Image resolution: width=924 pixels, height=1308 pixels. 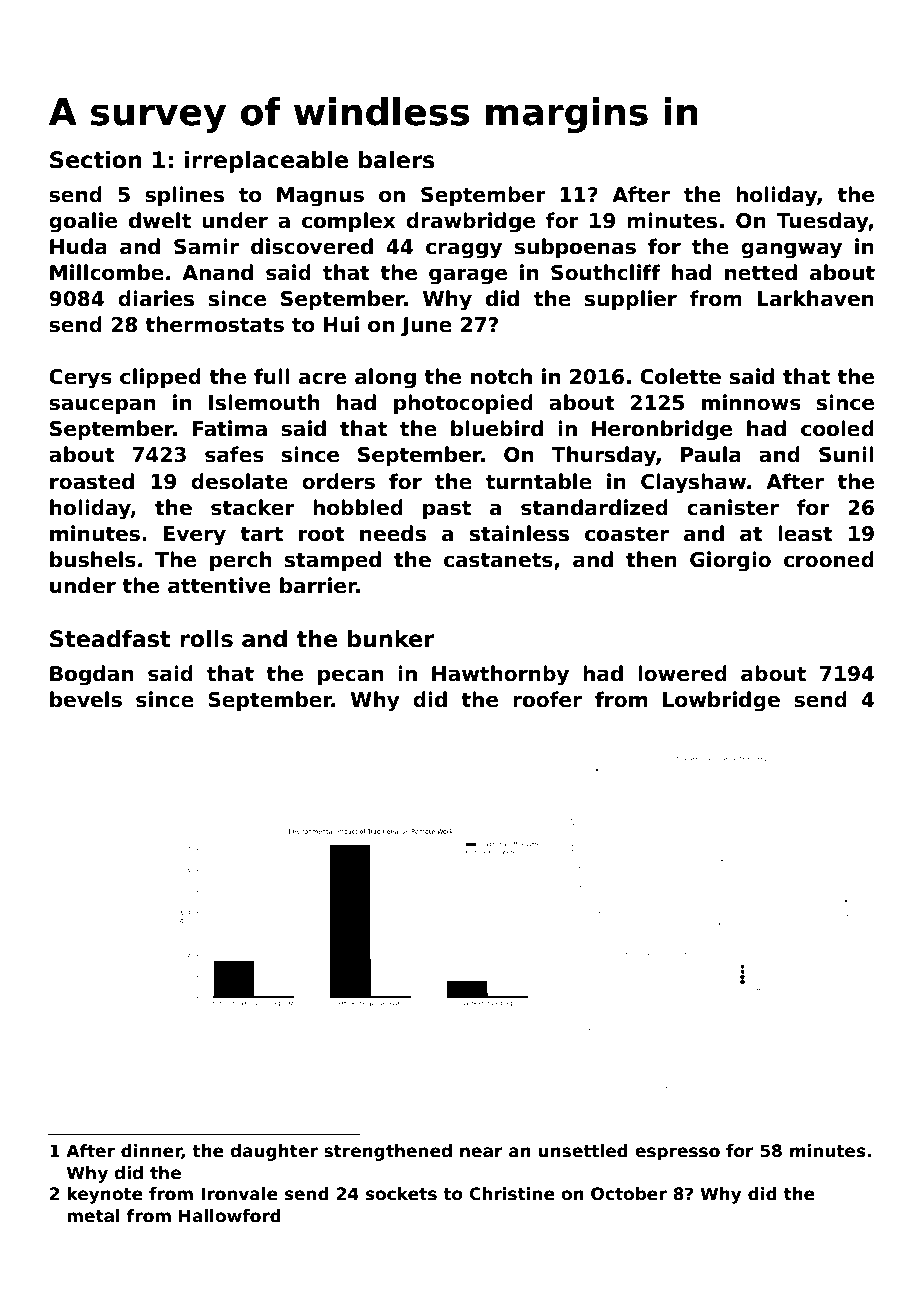 I want to click on Section, so click(x=96, y=160).
